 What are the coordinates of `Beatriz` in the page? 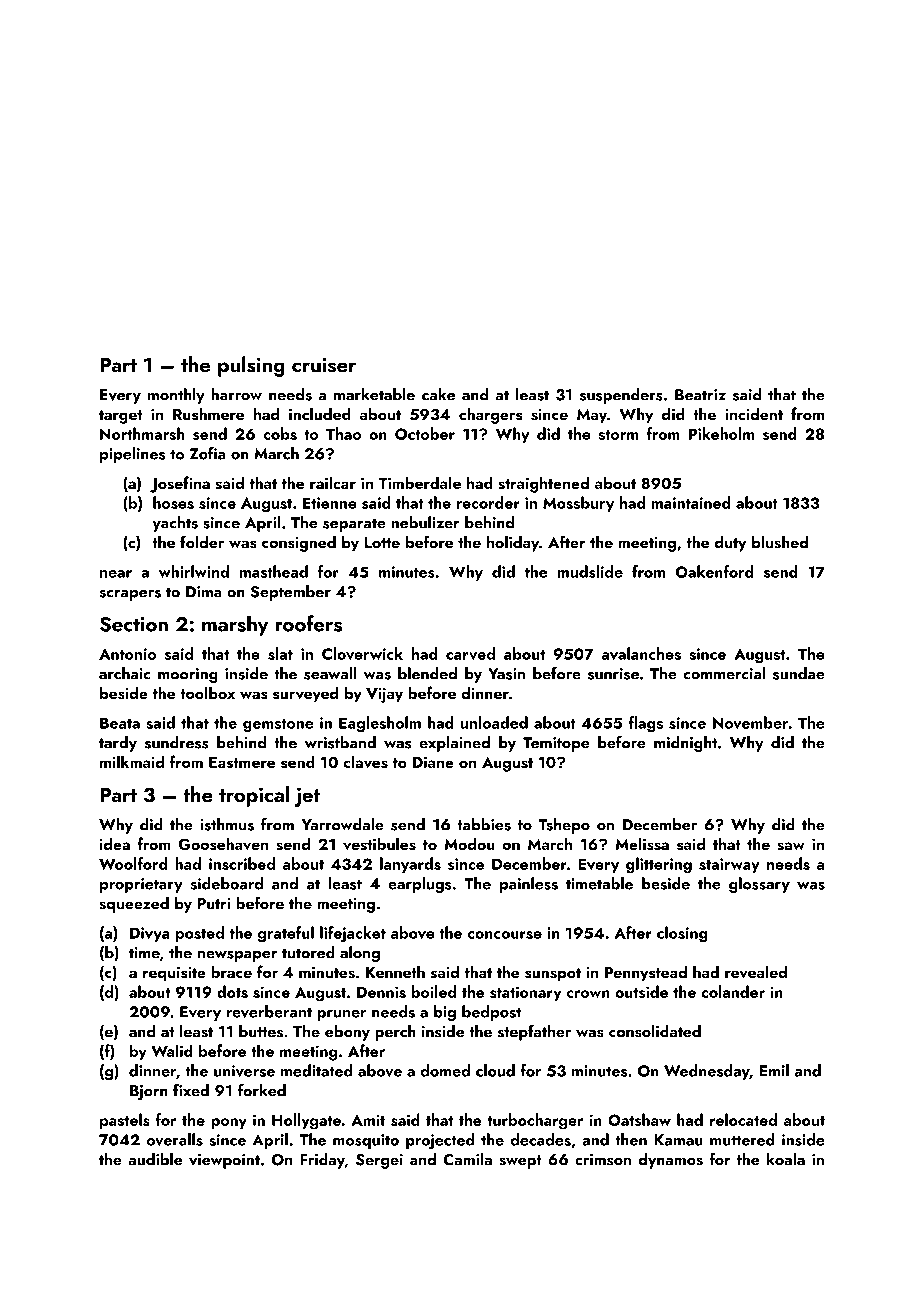 It's located at (700, 395).
